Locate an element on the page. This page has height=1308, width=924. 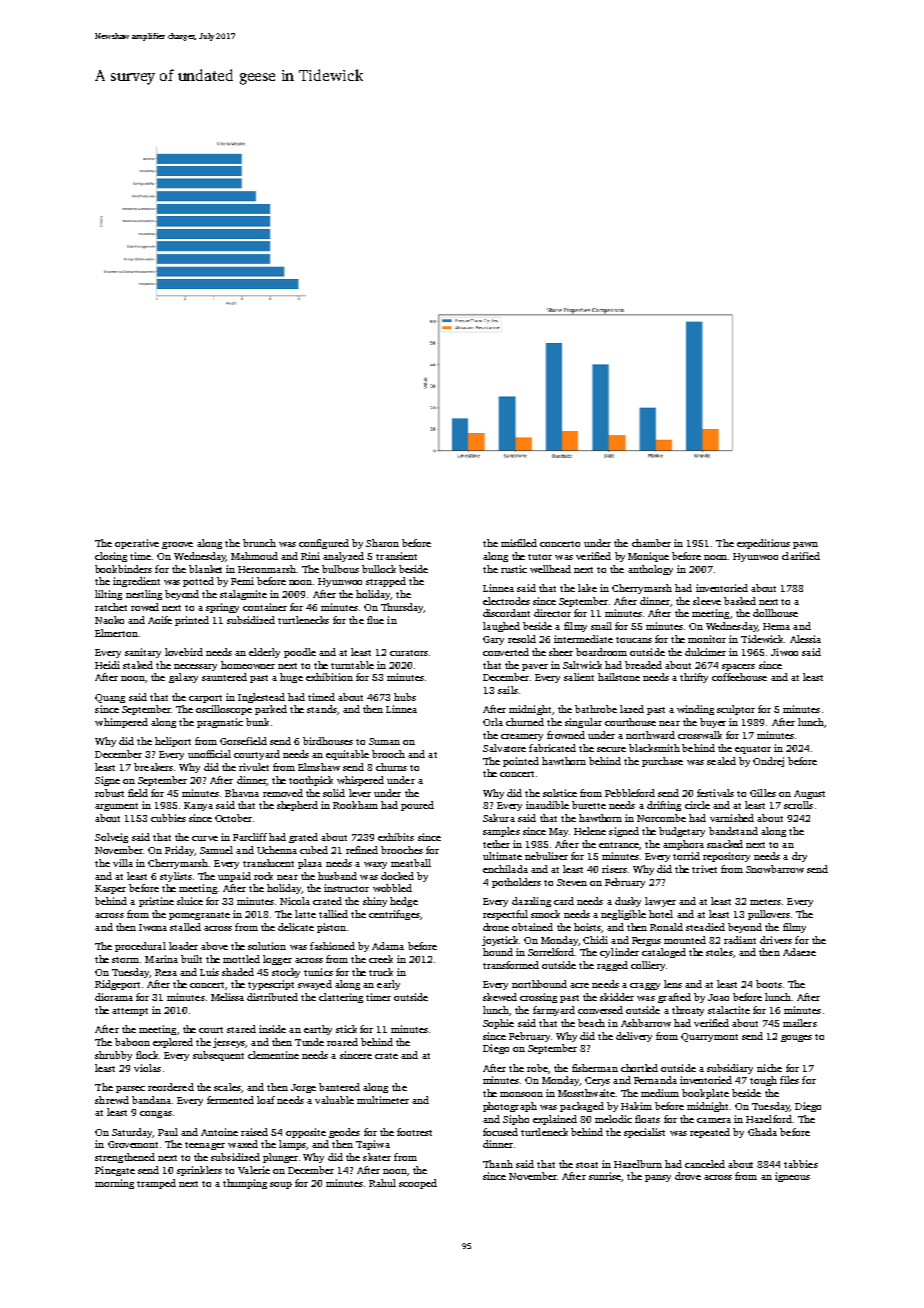
respectful is located at coordinates (505, 915).
